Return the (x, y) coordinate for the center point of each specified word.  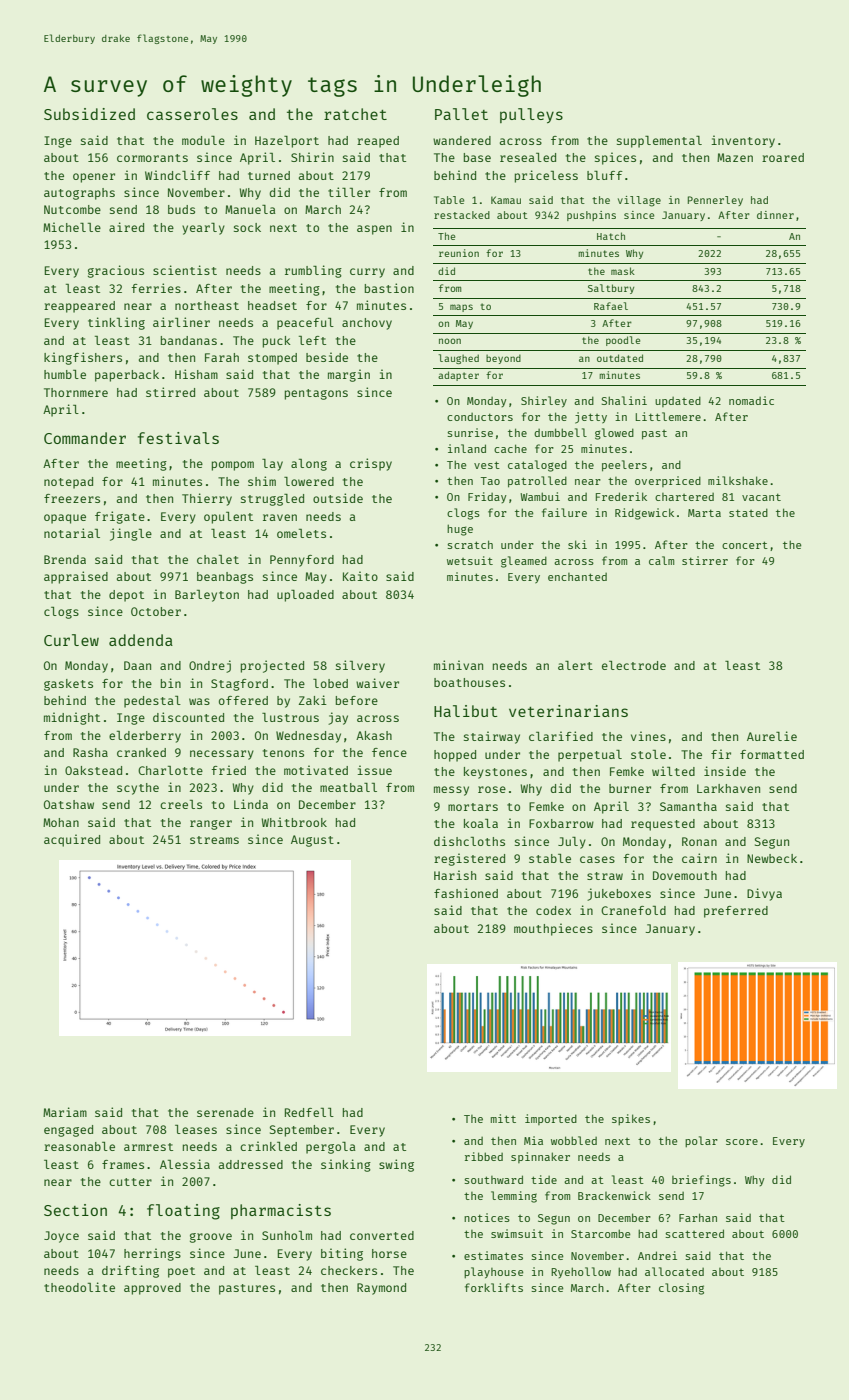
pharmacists (281, 1211)
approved (152, 1289)
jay (338, 718)
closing (681, 1289)
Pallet (461, 114)
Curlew (71, 640)
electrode (634, 665)
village (639, 201)
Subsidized (89, 114)
